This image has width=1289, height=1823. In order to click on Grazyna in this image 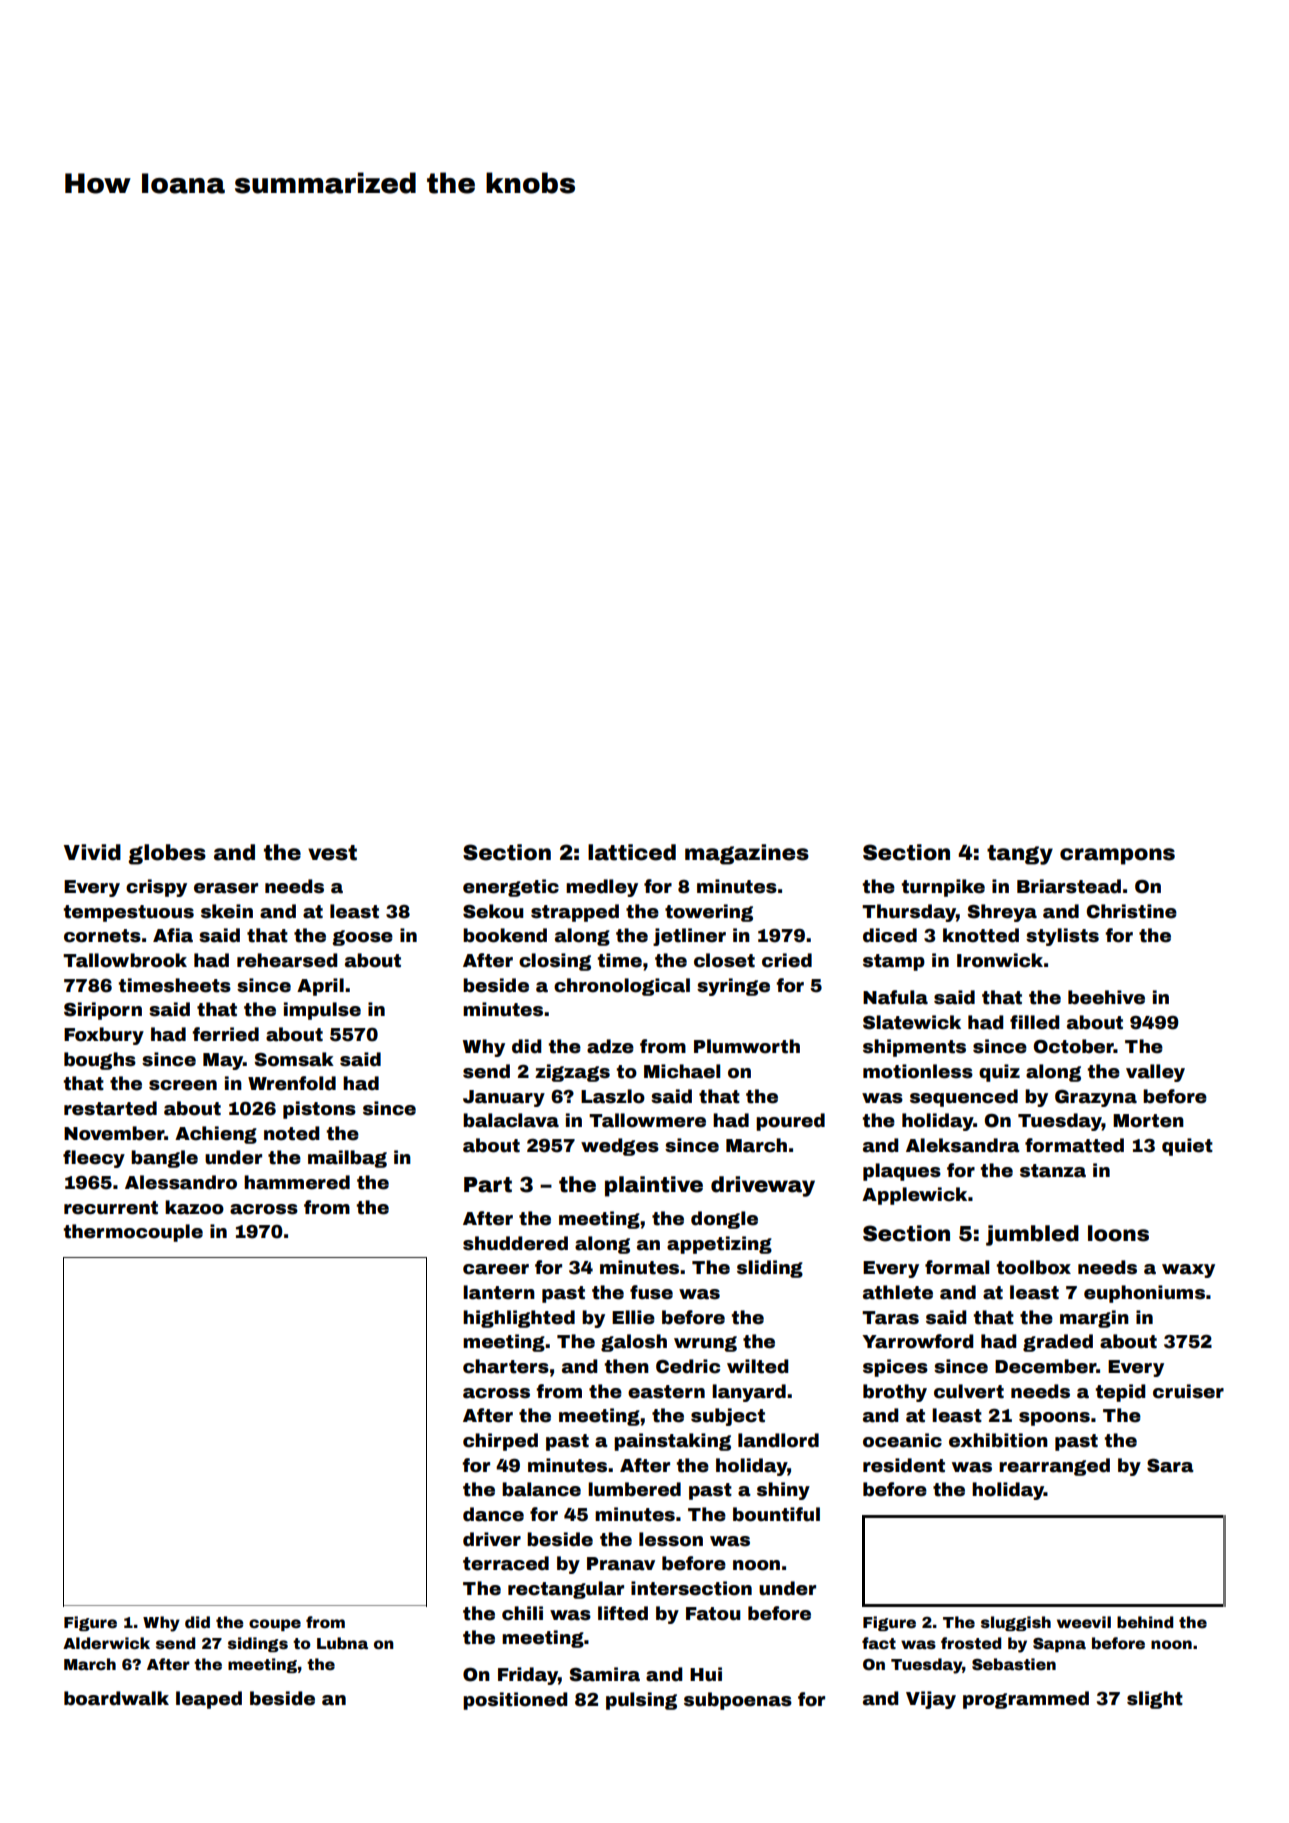, I will do `click(1096, 1098)`.
